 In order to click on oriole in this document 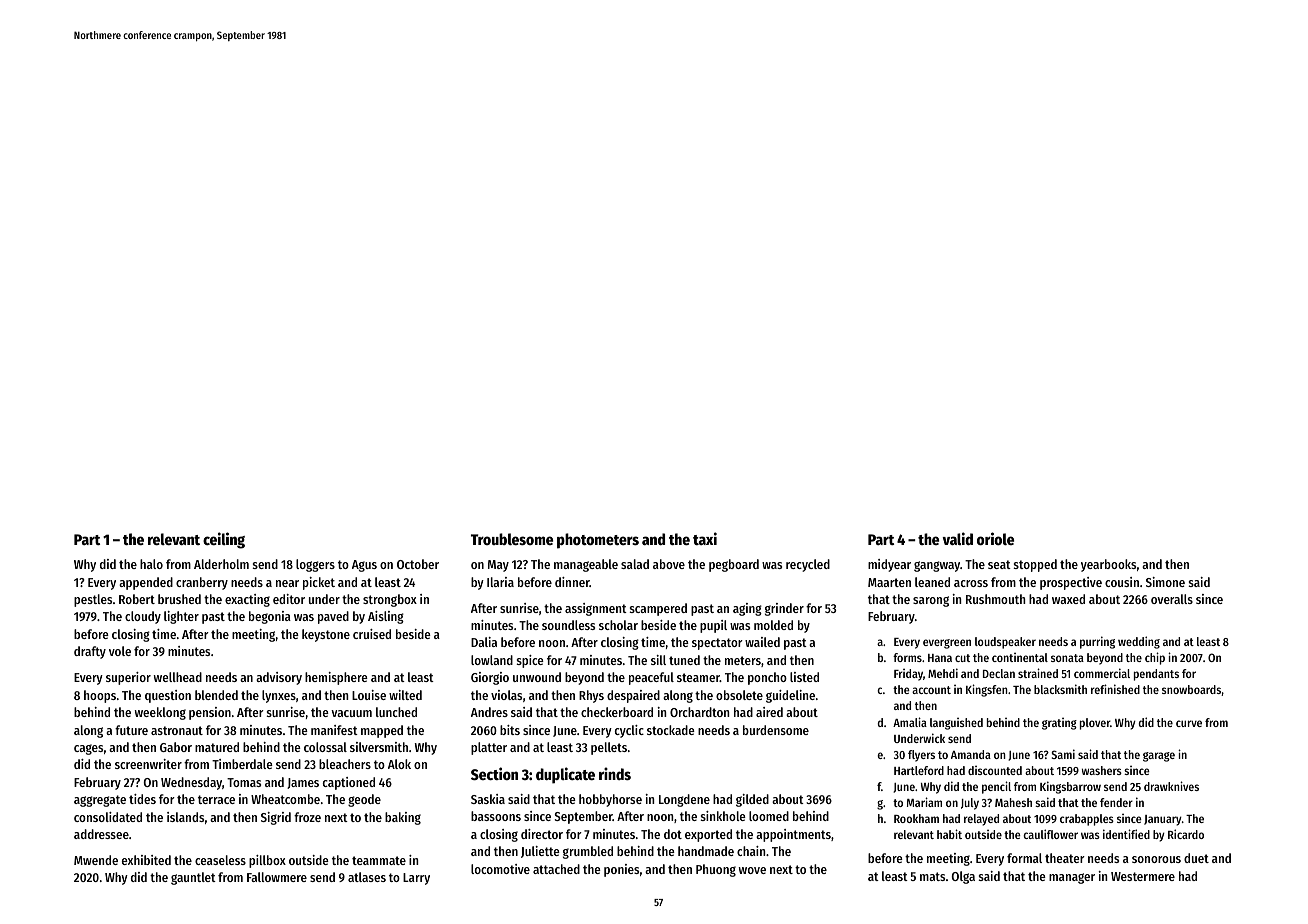, I will do `click(995, 538)`.
